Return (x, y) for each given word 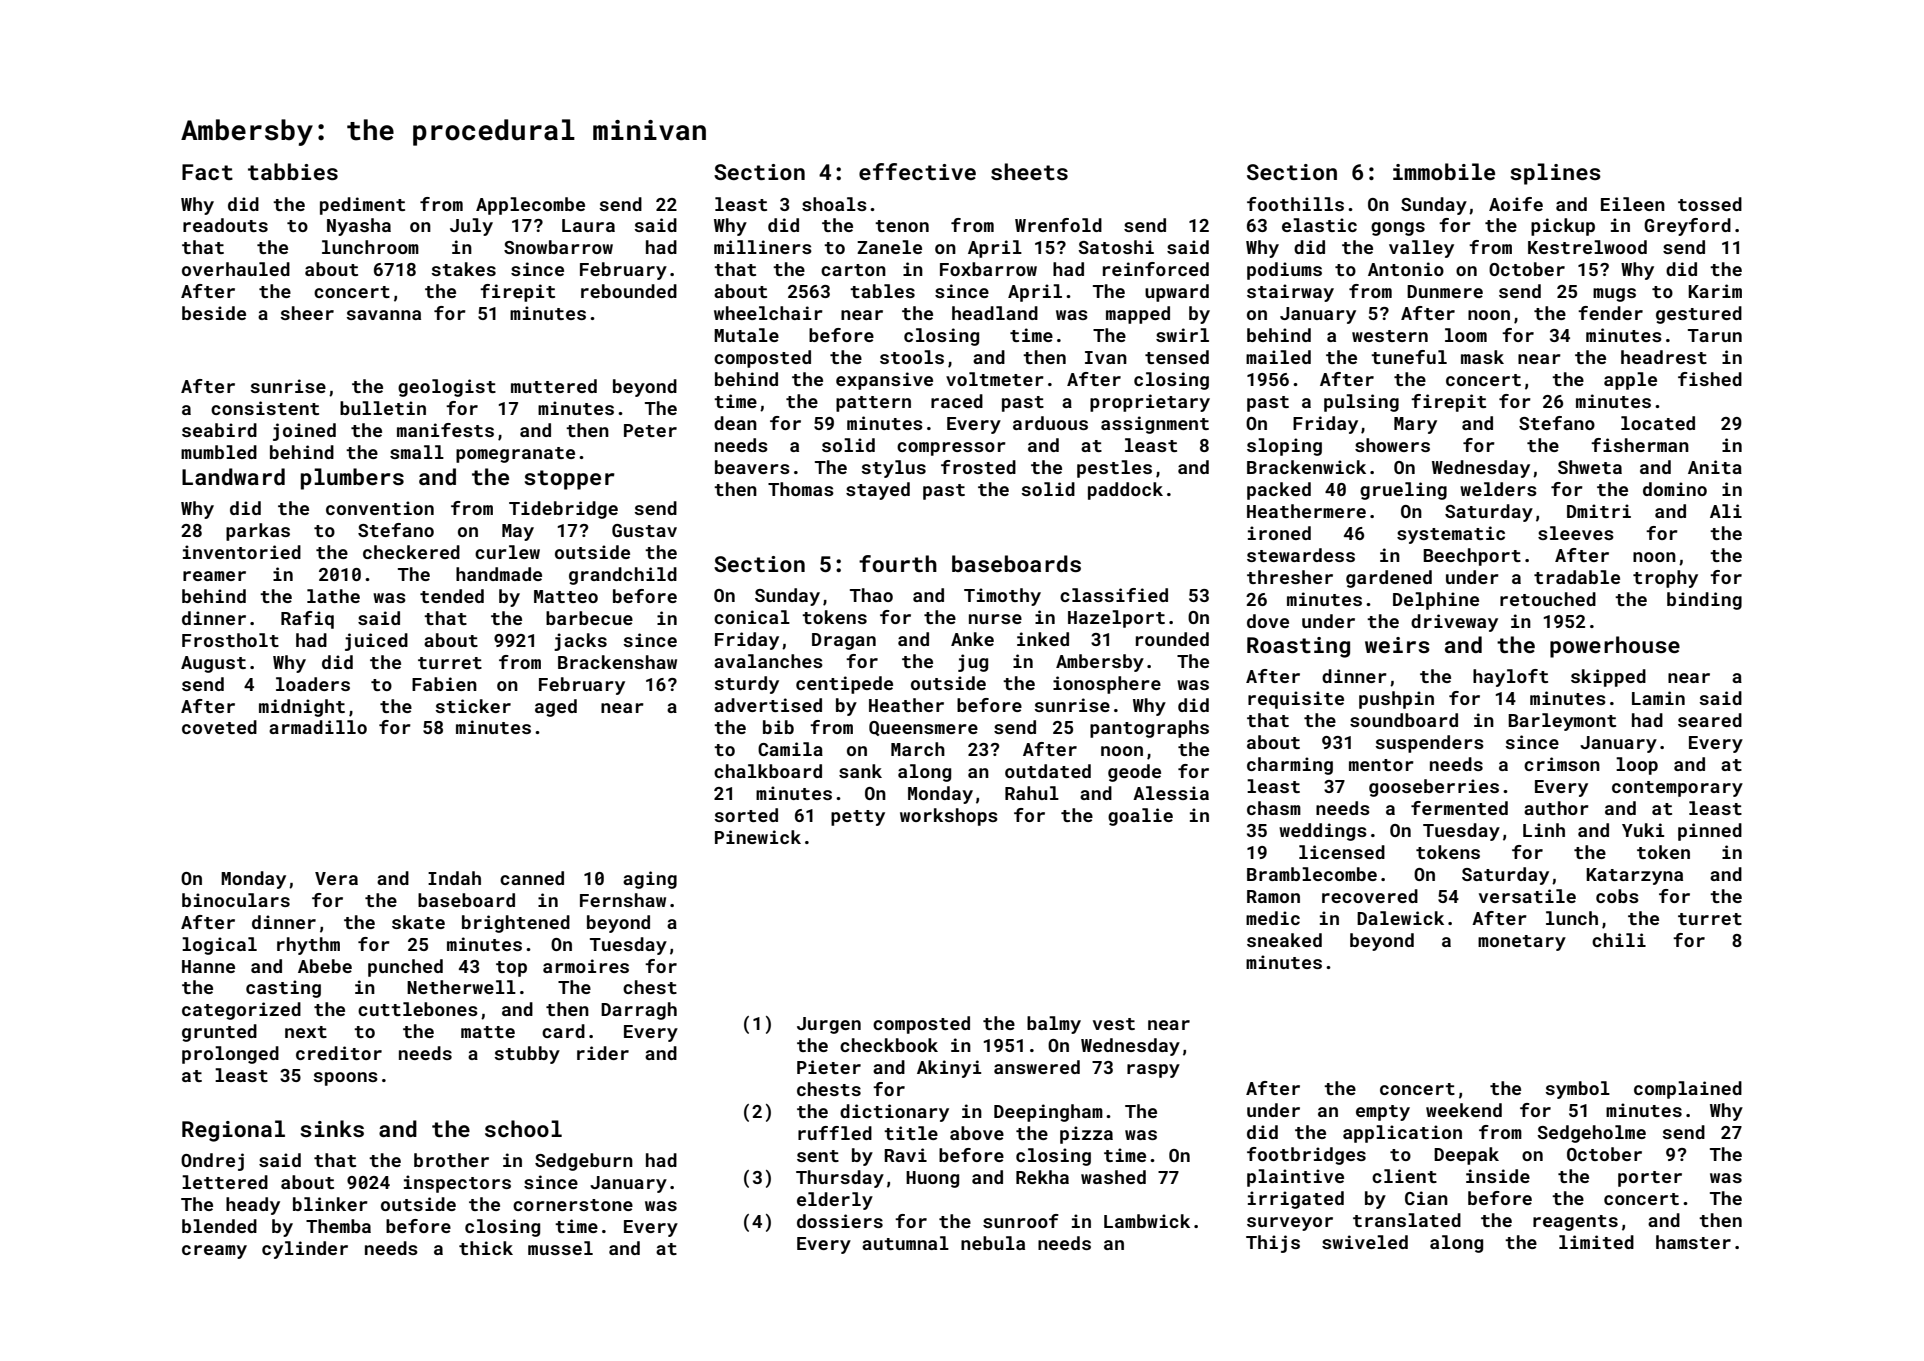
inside (1498, 1176)
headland (995, 313)
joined (304, 432)
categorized (241, 1011)
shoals (834, 204)
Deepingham (1048, 1113)
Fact (207, 172)
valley (1421, 249)
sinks (332, 1128)
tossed (1710, 204)
